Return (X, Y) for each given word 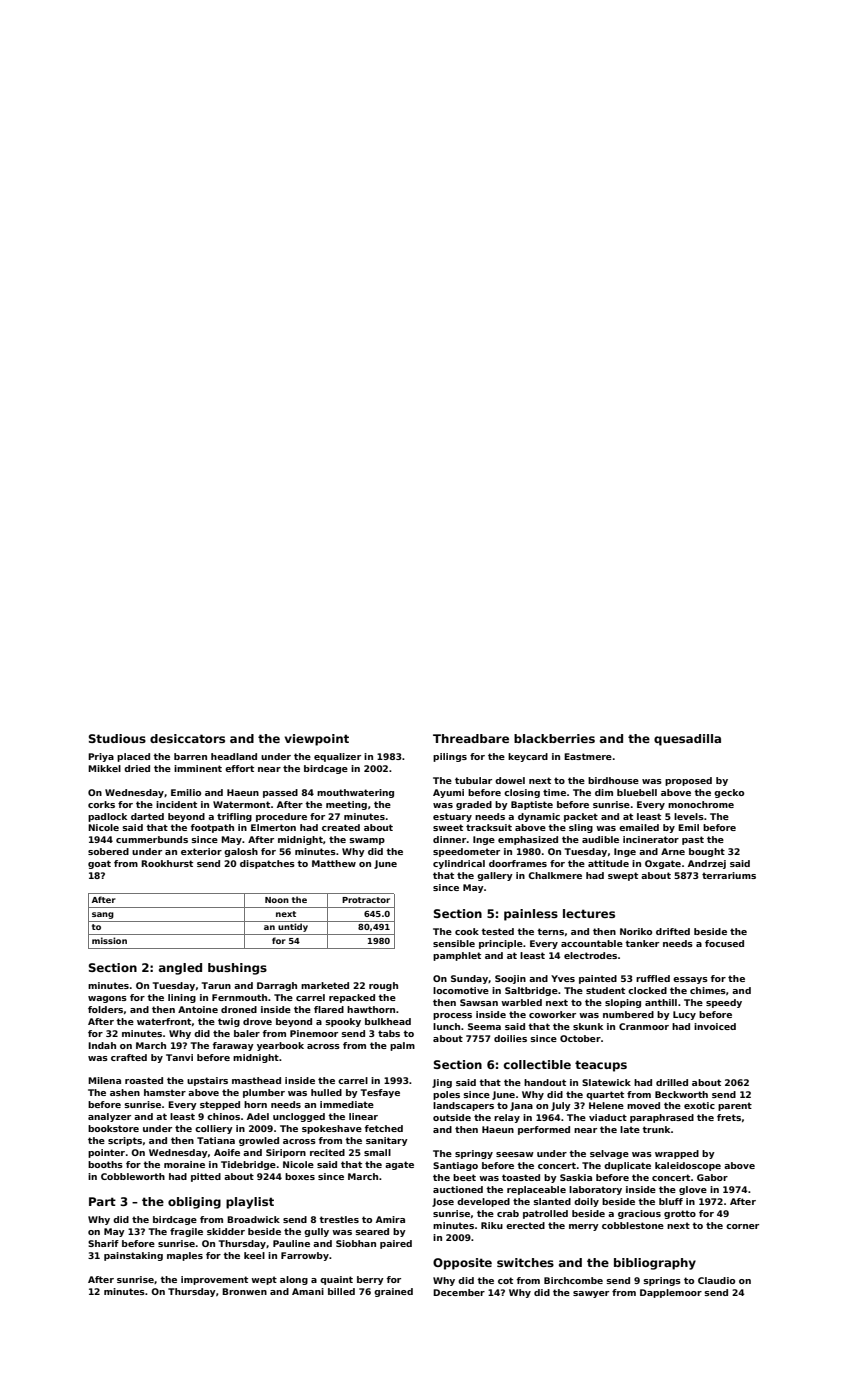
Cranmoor (644, 1026)
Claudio (716, 1280)
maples (185, 1256)
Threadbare (471, 738)
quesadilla (687, 740)
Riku (492, 1225)
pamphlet (457, 956)
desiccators (187, 738)
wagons (107, 999)
